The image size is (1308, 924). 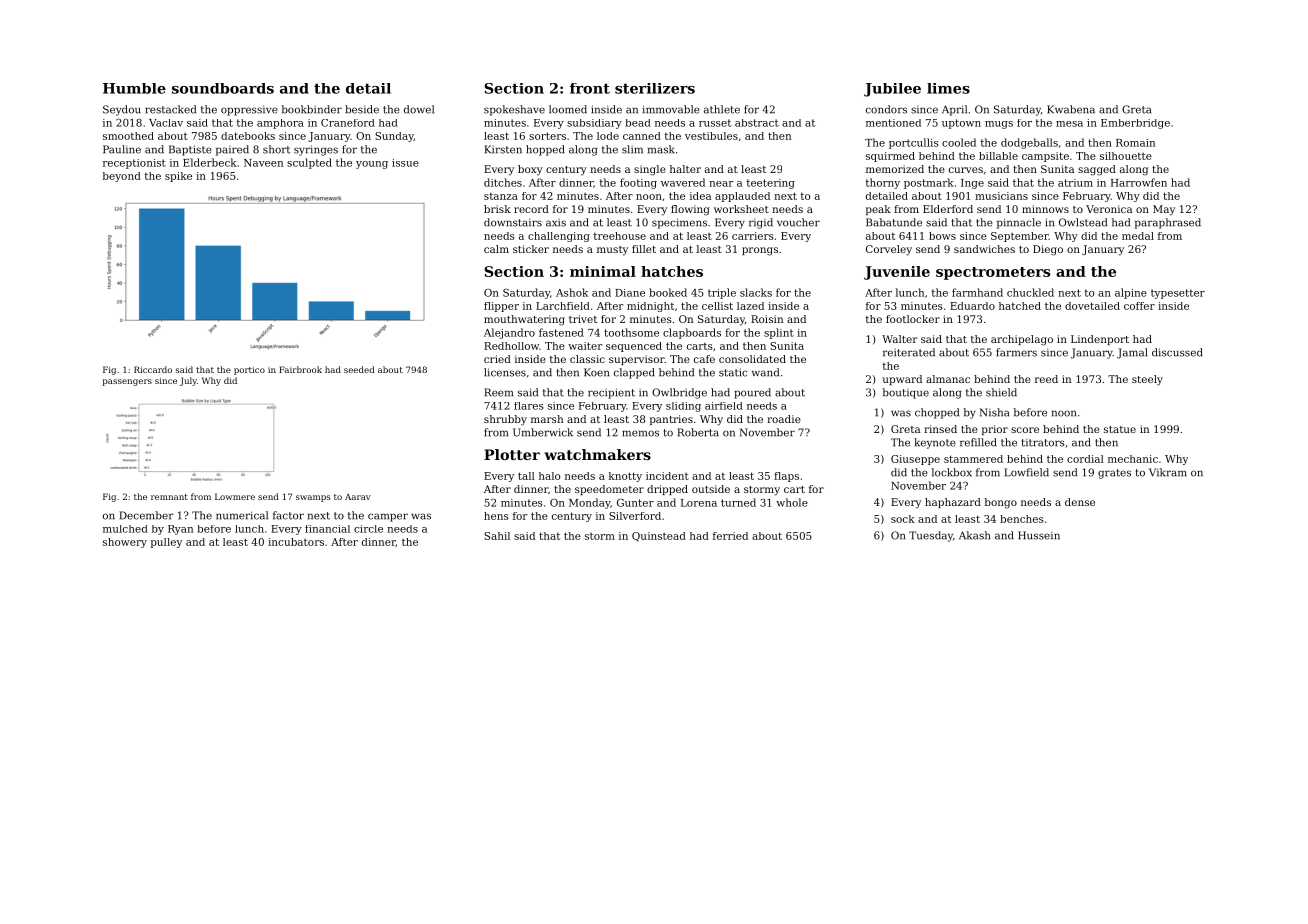 I want to click on Roisin, so click(x=767, y=319).
